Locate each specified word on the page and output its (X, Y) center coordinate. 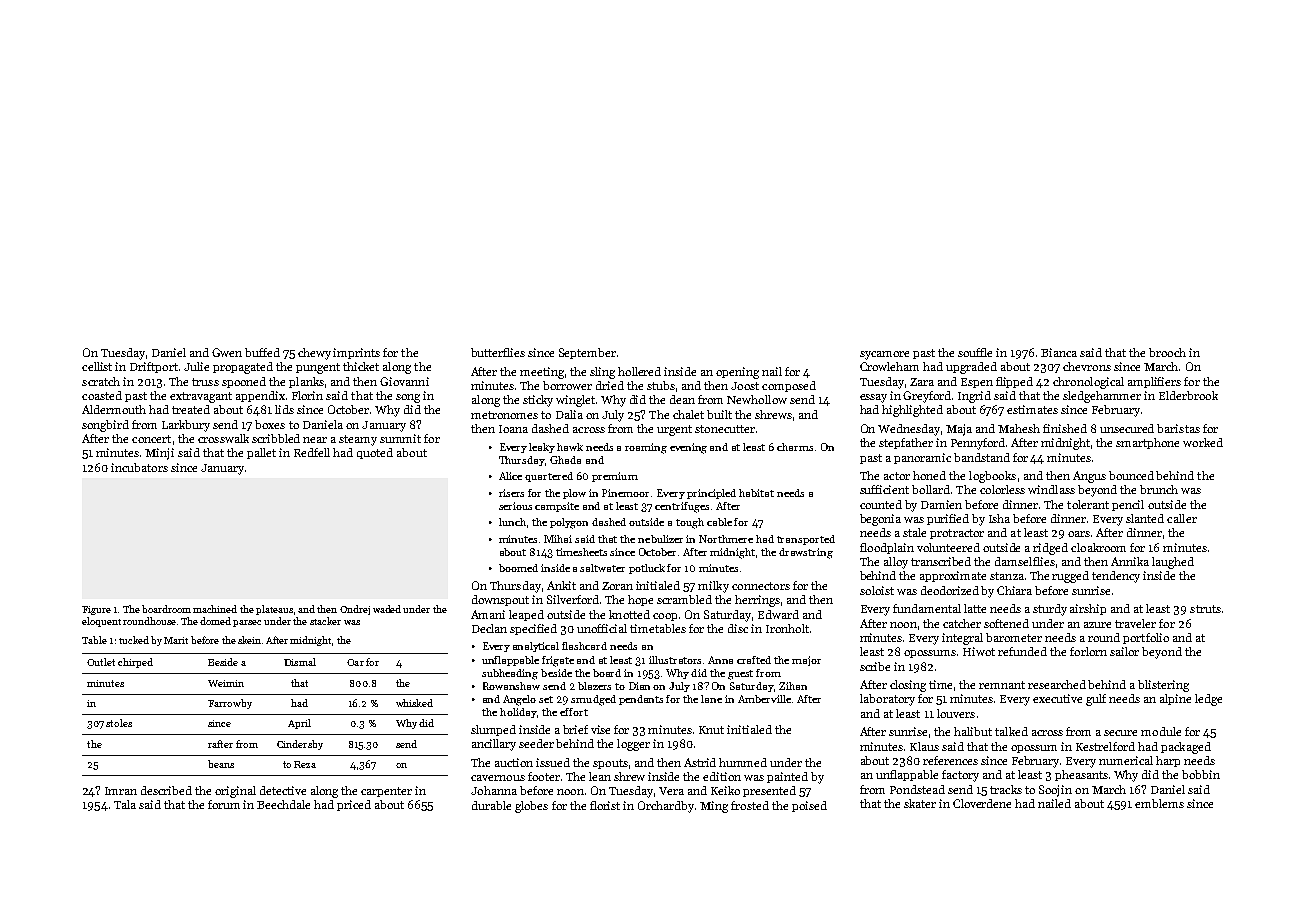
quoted (375, 453)
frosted (750, 805)
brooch (1167, 352)
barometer (1014, 637)
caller (1182, 518)
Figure (96, 610)
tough (690, 523)
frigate (558, 661)
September (587, 353)
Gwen (227, 352)
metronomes (504, 415)
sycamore (884, 355)
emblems (1159, 803)
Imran (121, 791)
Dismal (300, 662)
